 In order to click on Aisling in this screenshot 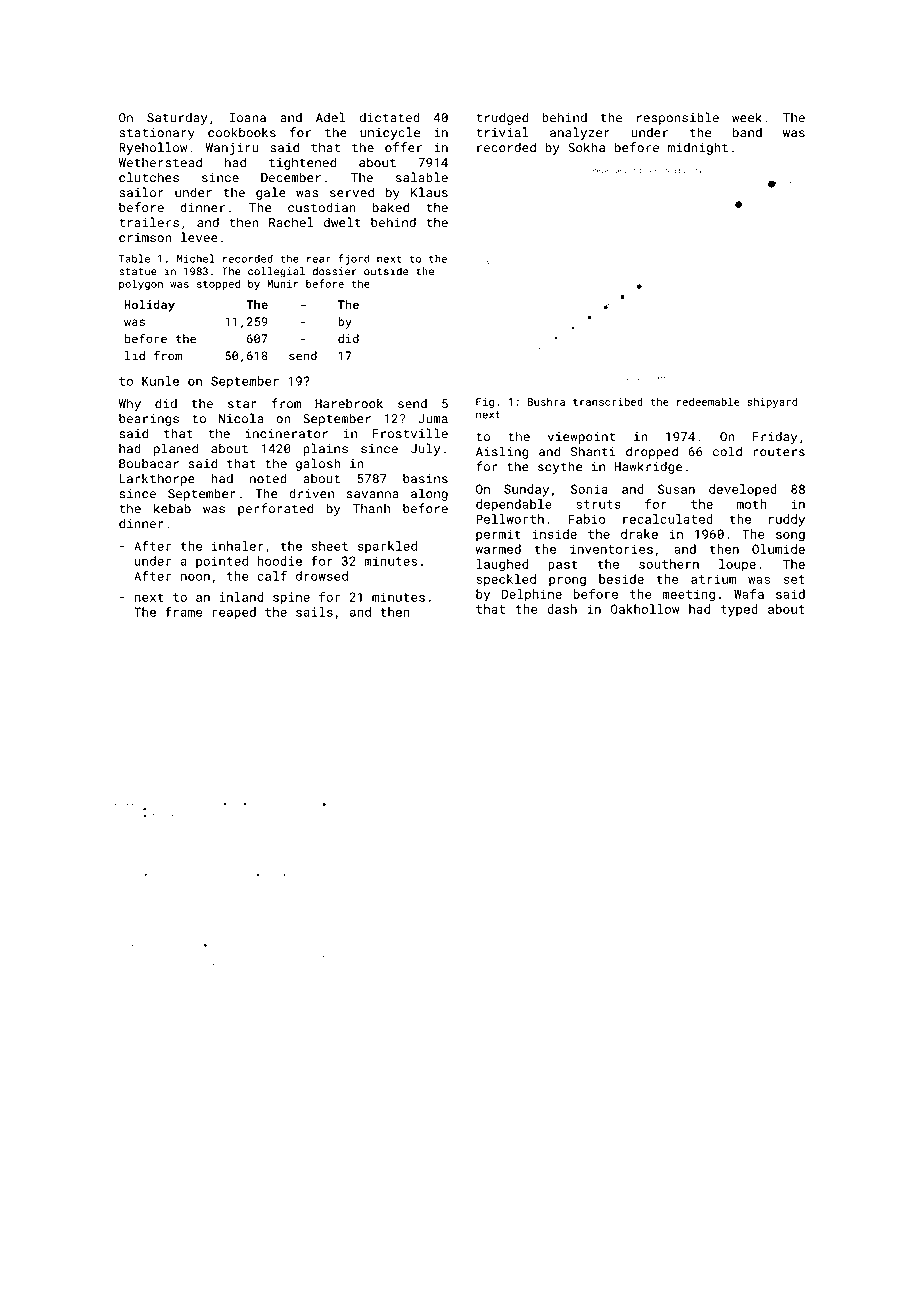, I will do `click(502, 452)`.
